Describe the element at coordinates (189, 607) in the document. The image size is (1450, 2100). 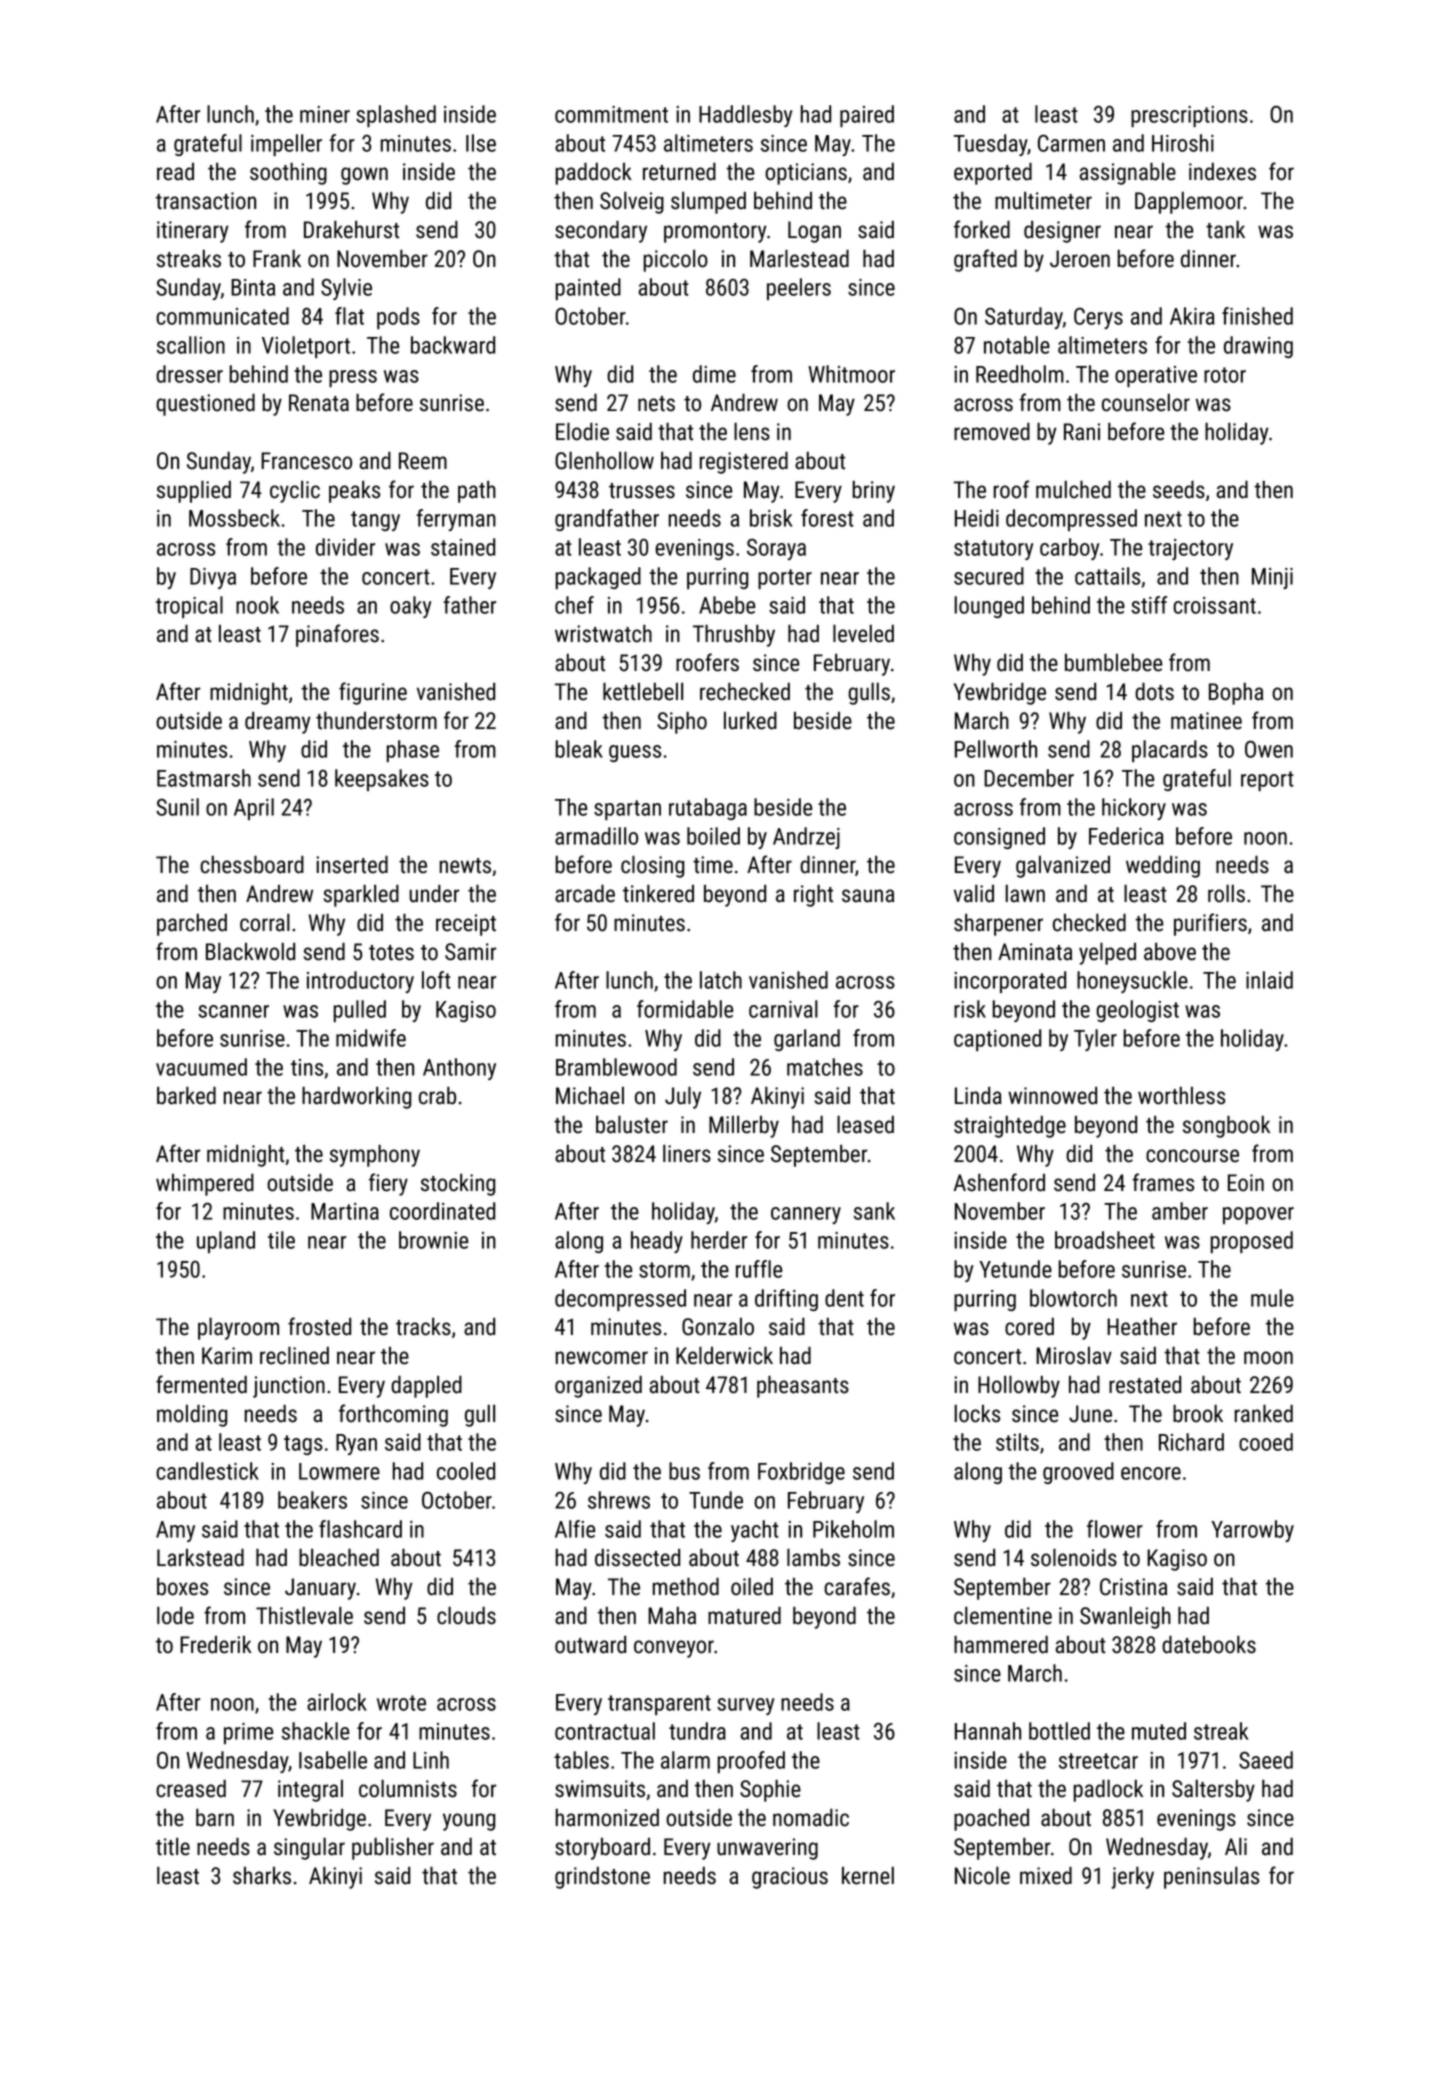
I see `tropical` at that location.
